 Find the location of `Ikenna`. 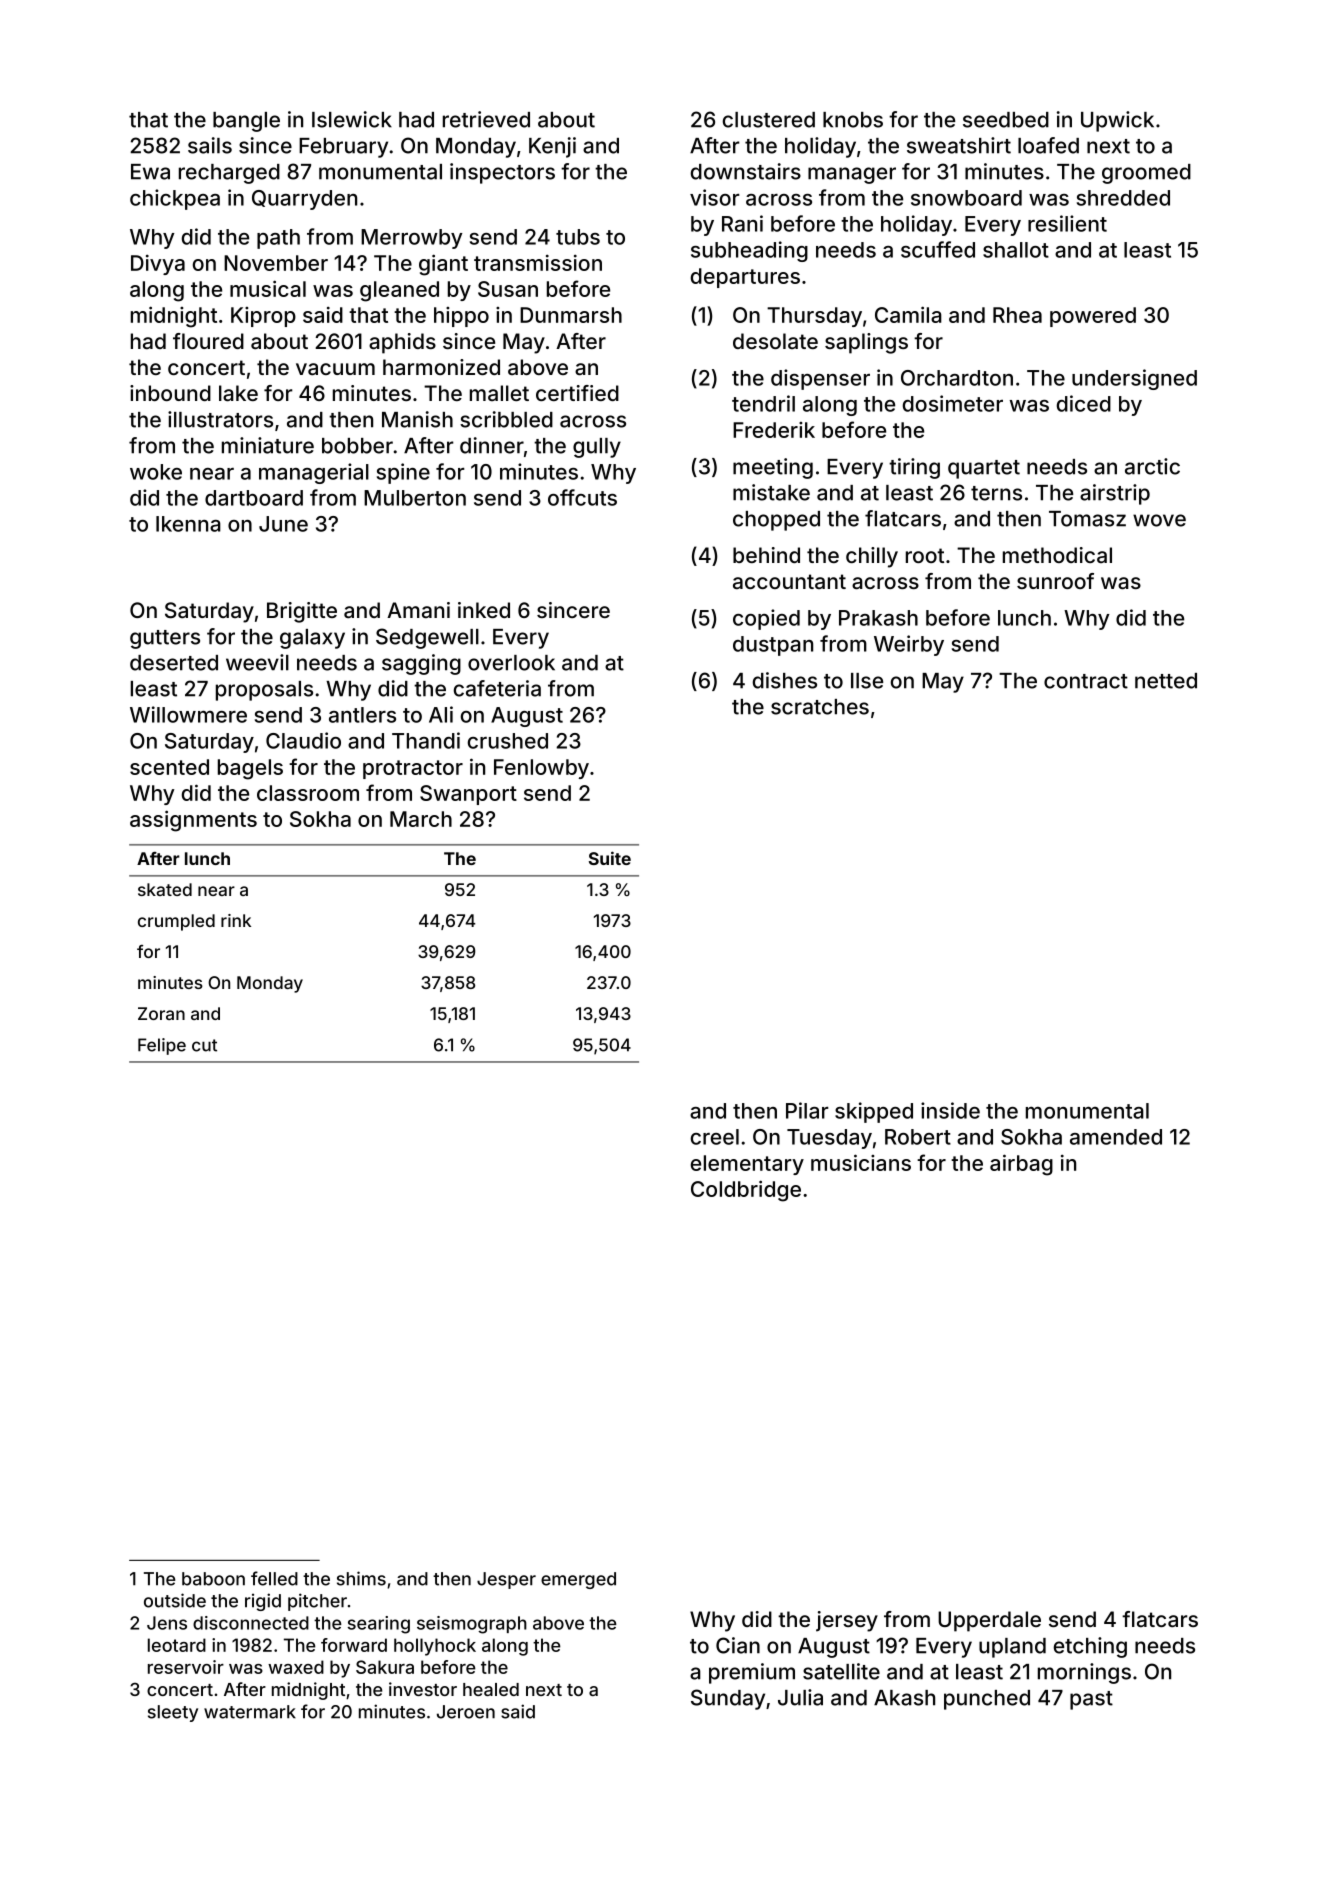

Ikenna is located at coordinates (188, 524).
